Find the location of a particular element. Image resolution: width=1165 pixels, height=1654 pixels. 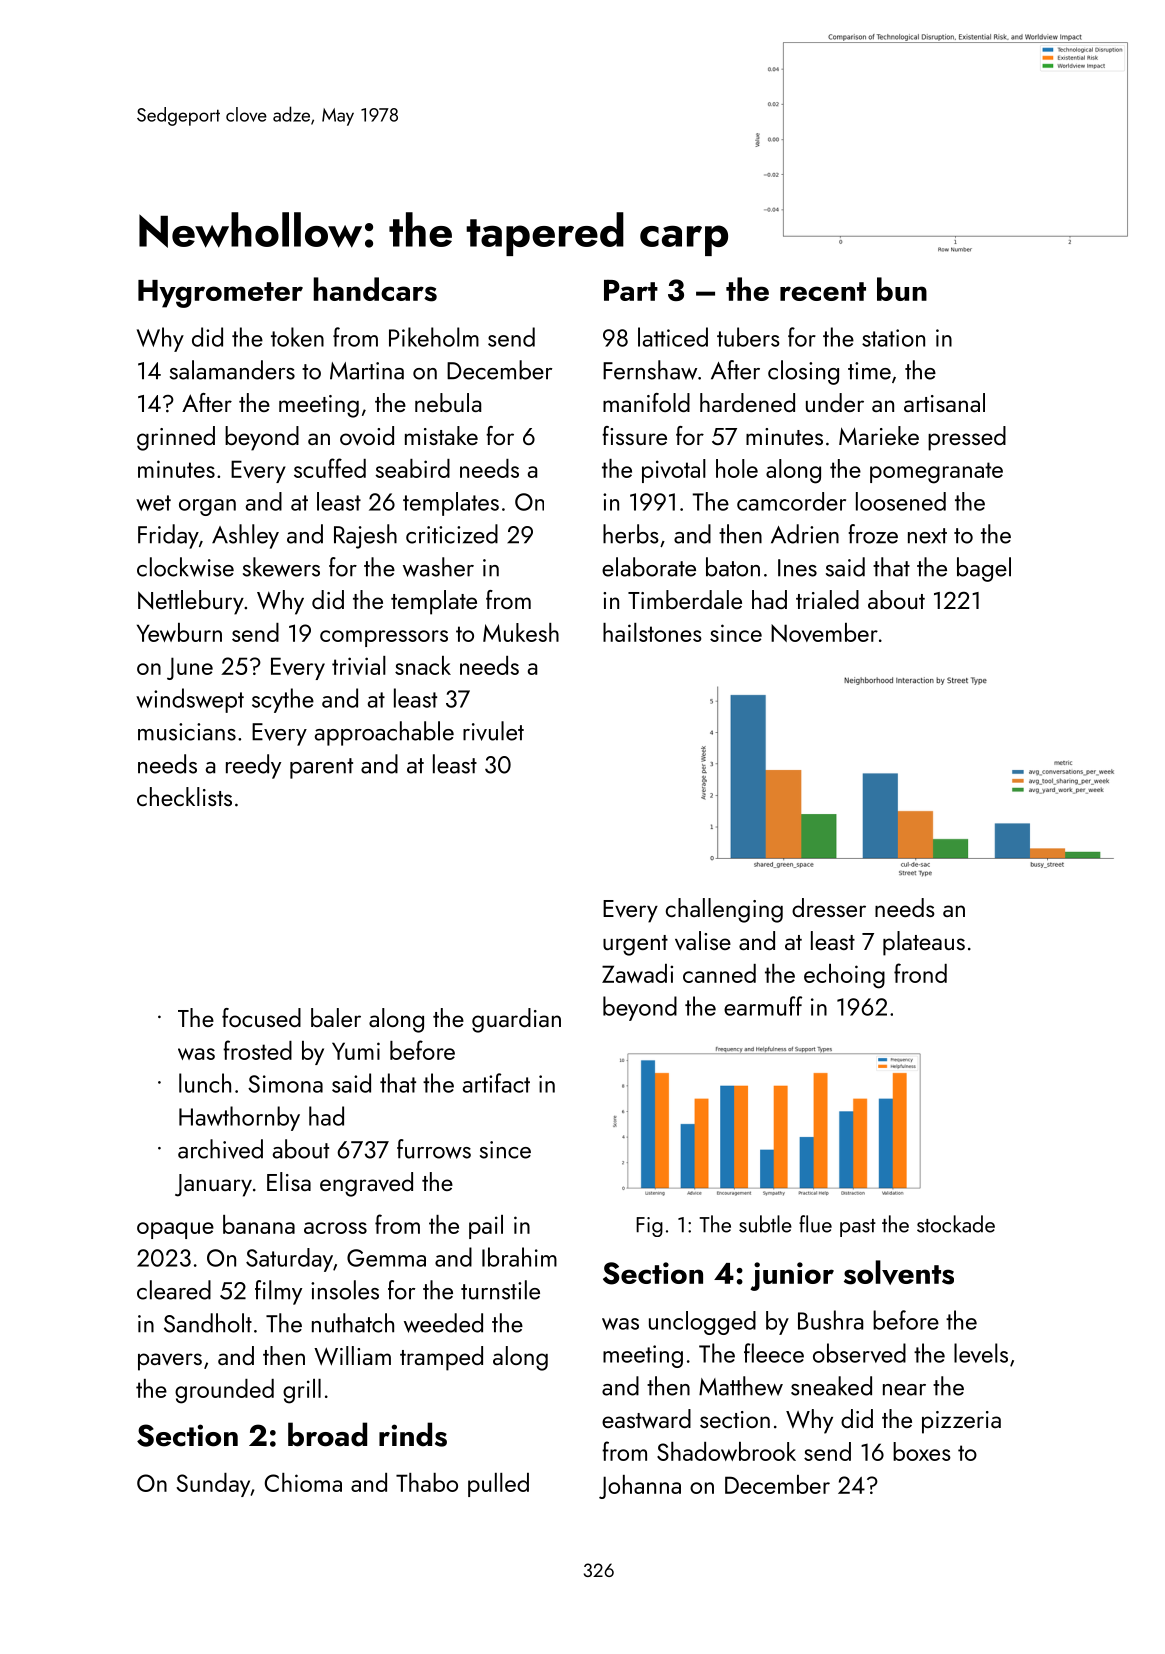

trialed is located at coordinates (827, 599).
